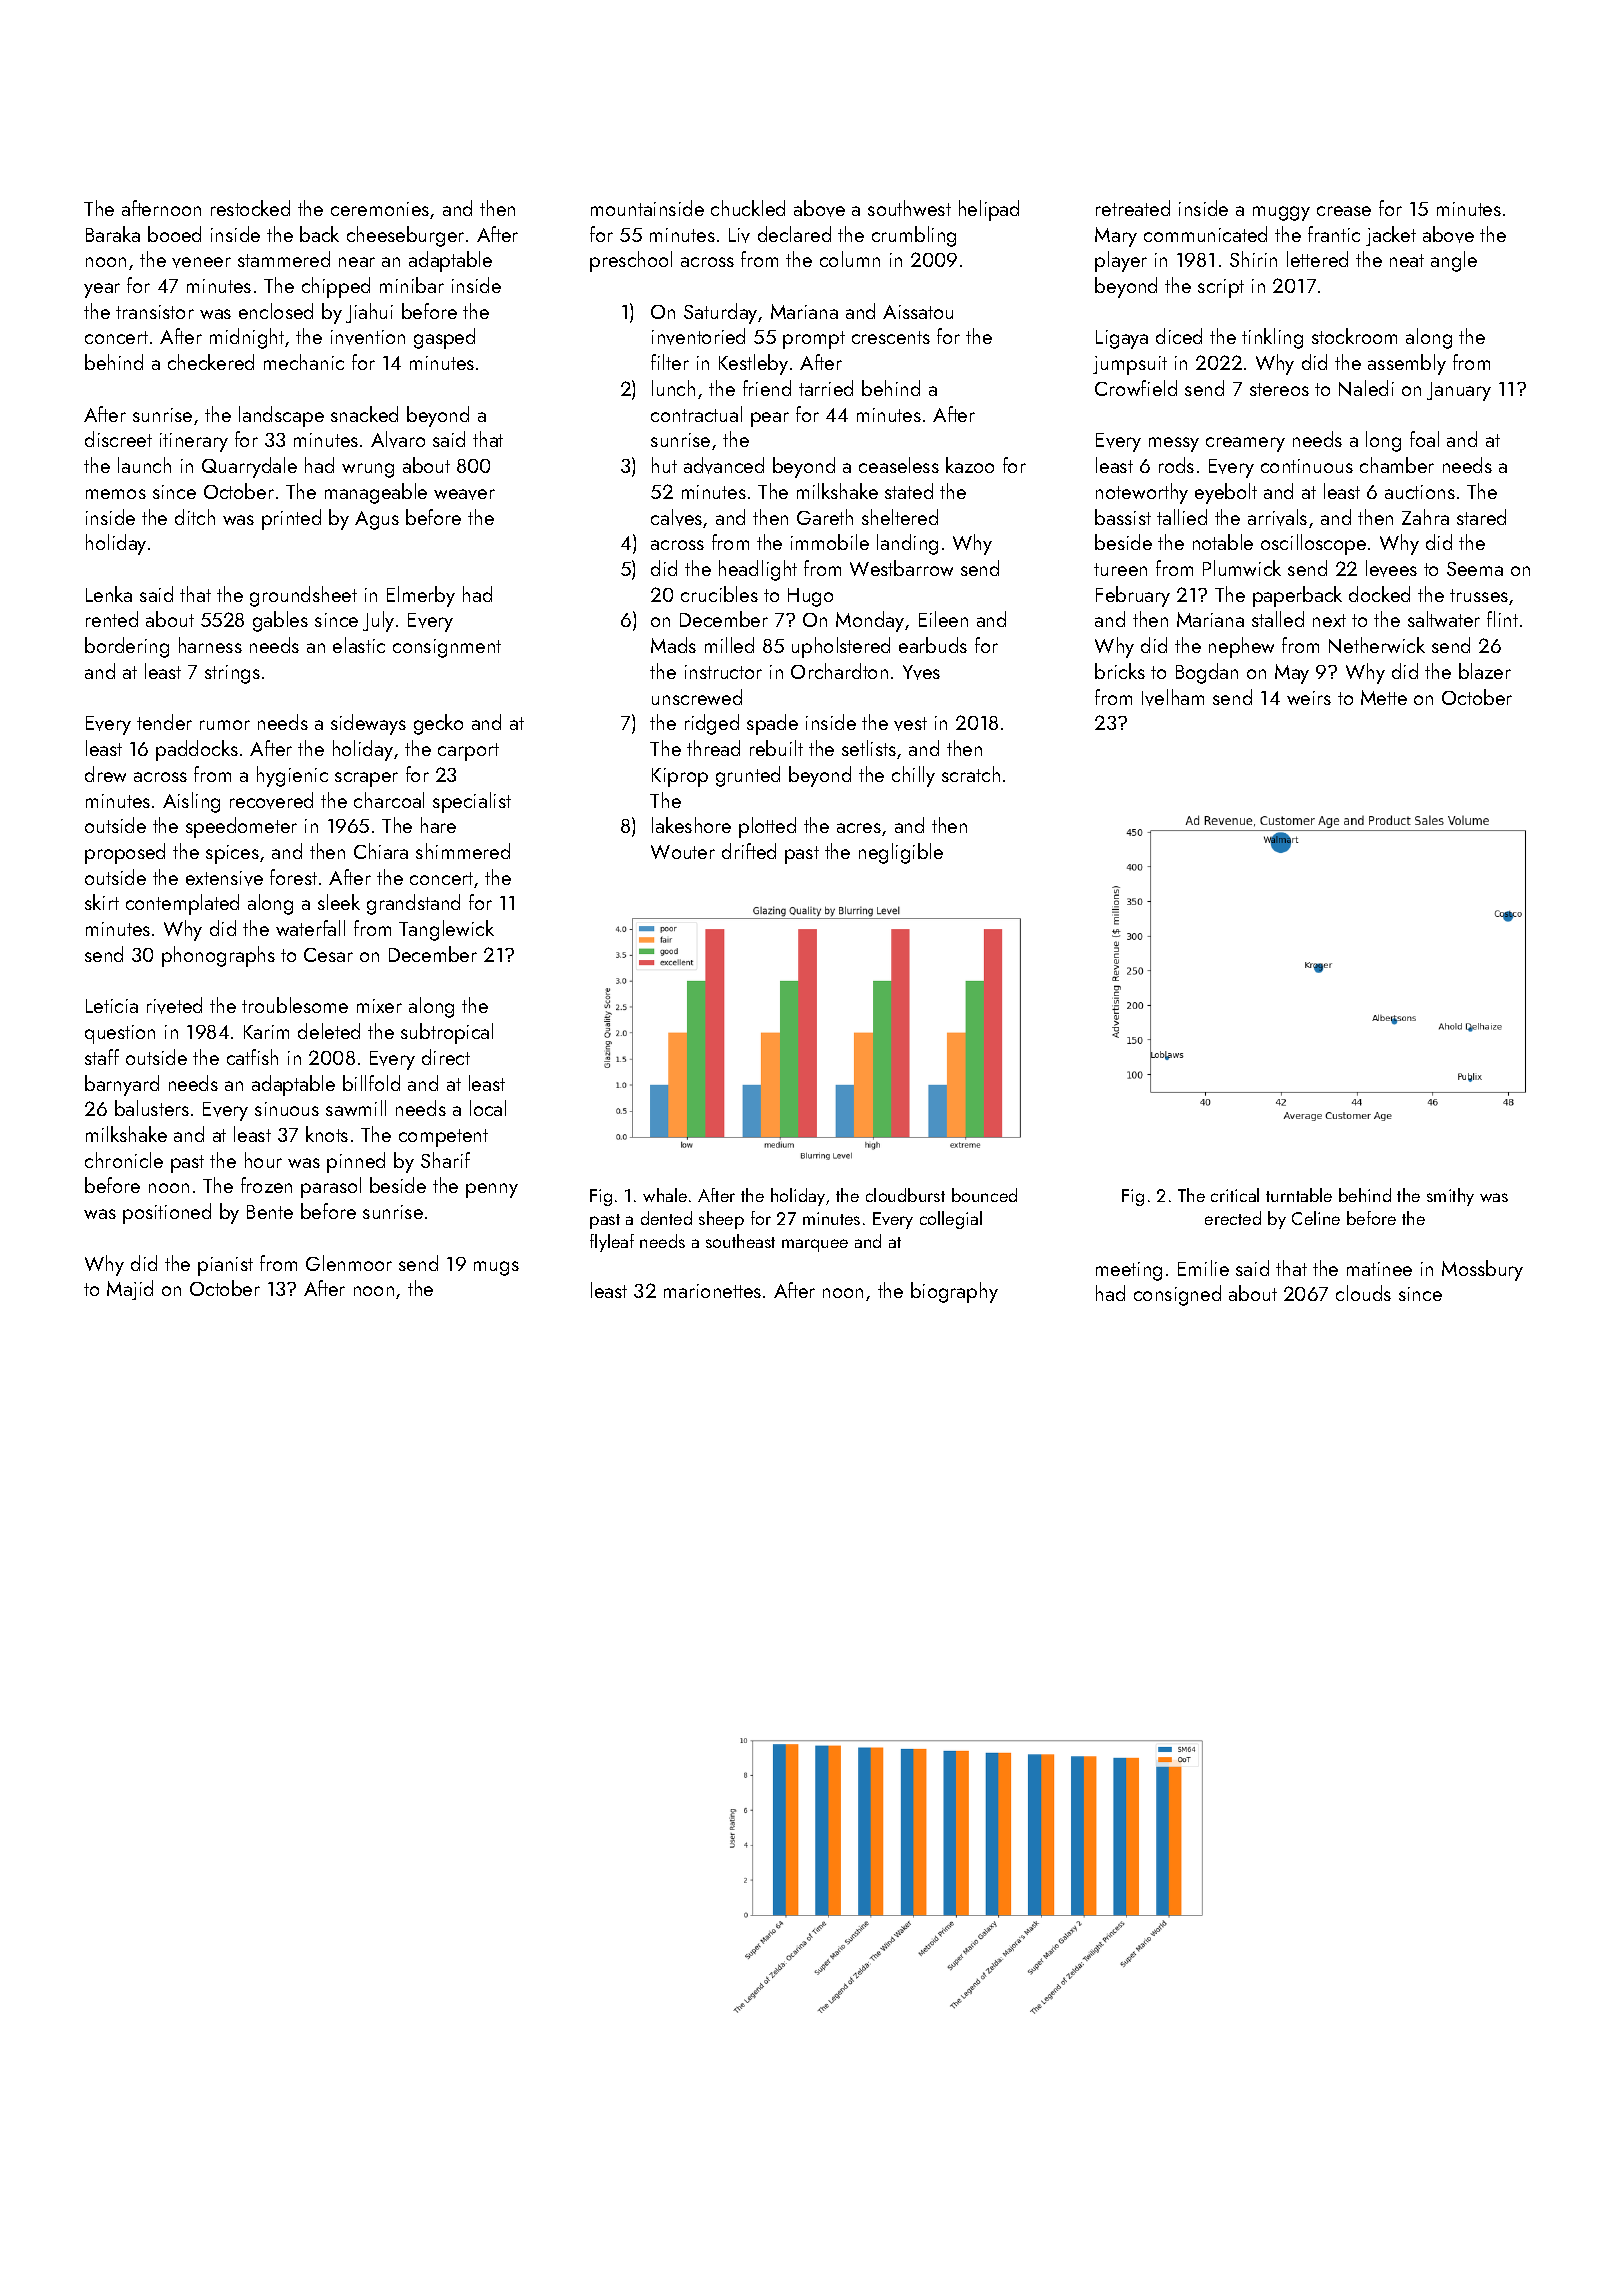 The height and width of the document is (2292, 1620). Describe the element at coordinates (118, 439) in the document. I see `discreet` at that location.
